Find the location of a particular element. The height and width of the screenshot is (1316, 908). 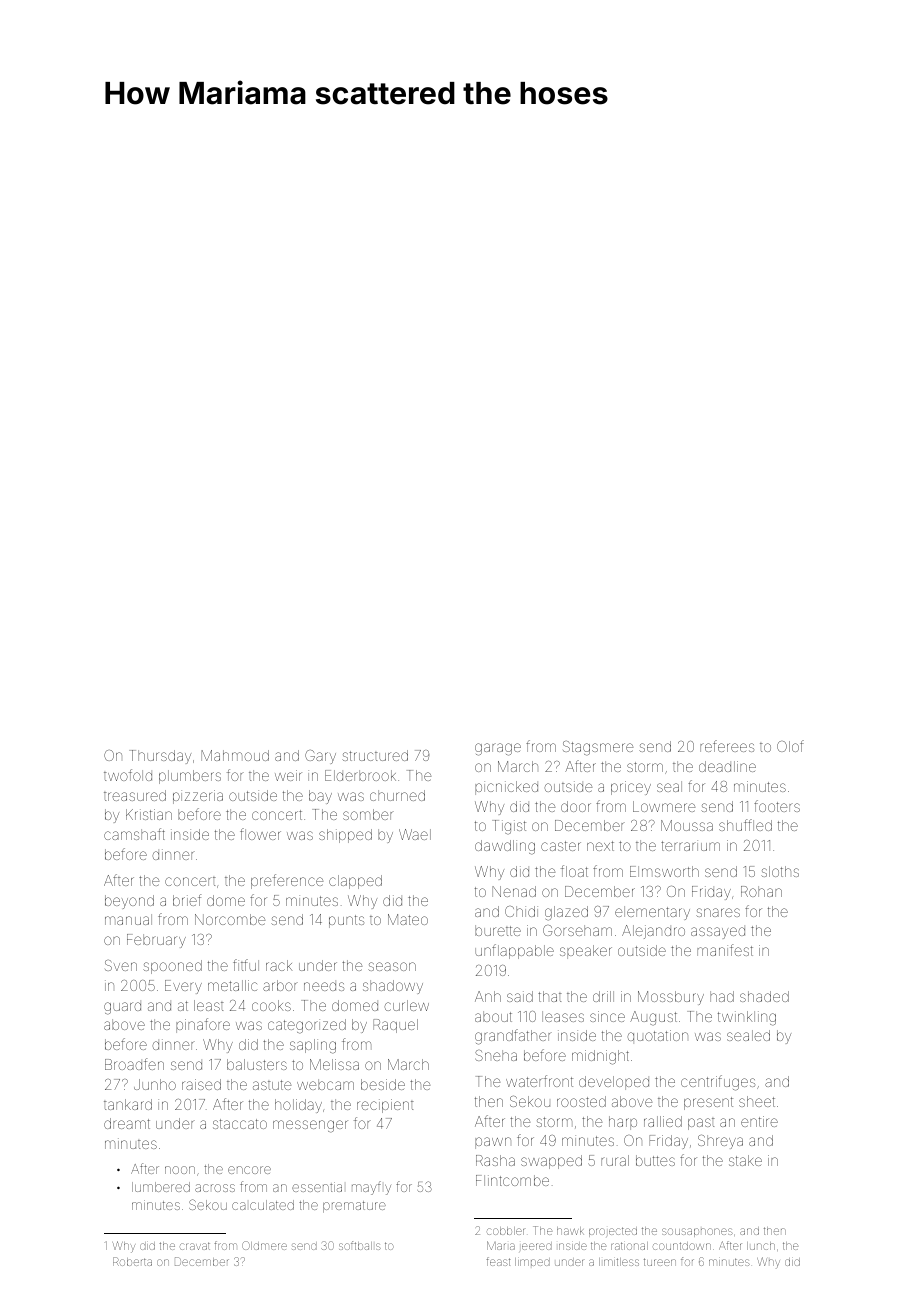

Elderbrook is located at coordinates (360, 775).
